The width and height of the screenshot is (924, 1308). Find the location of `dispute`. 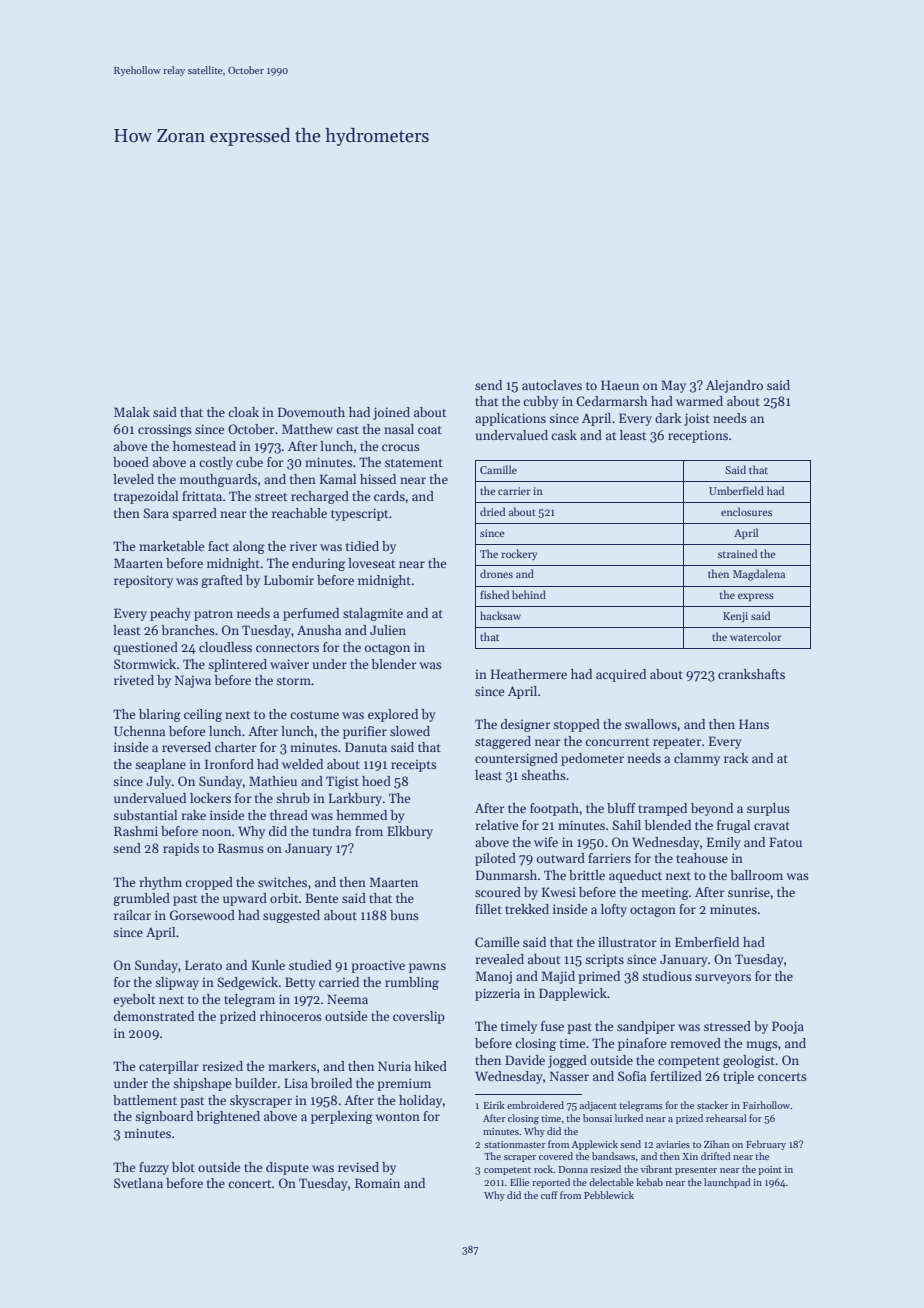

dispute is located at coordinates (287, 1168).
